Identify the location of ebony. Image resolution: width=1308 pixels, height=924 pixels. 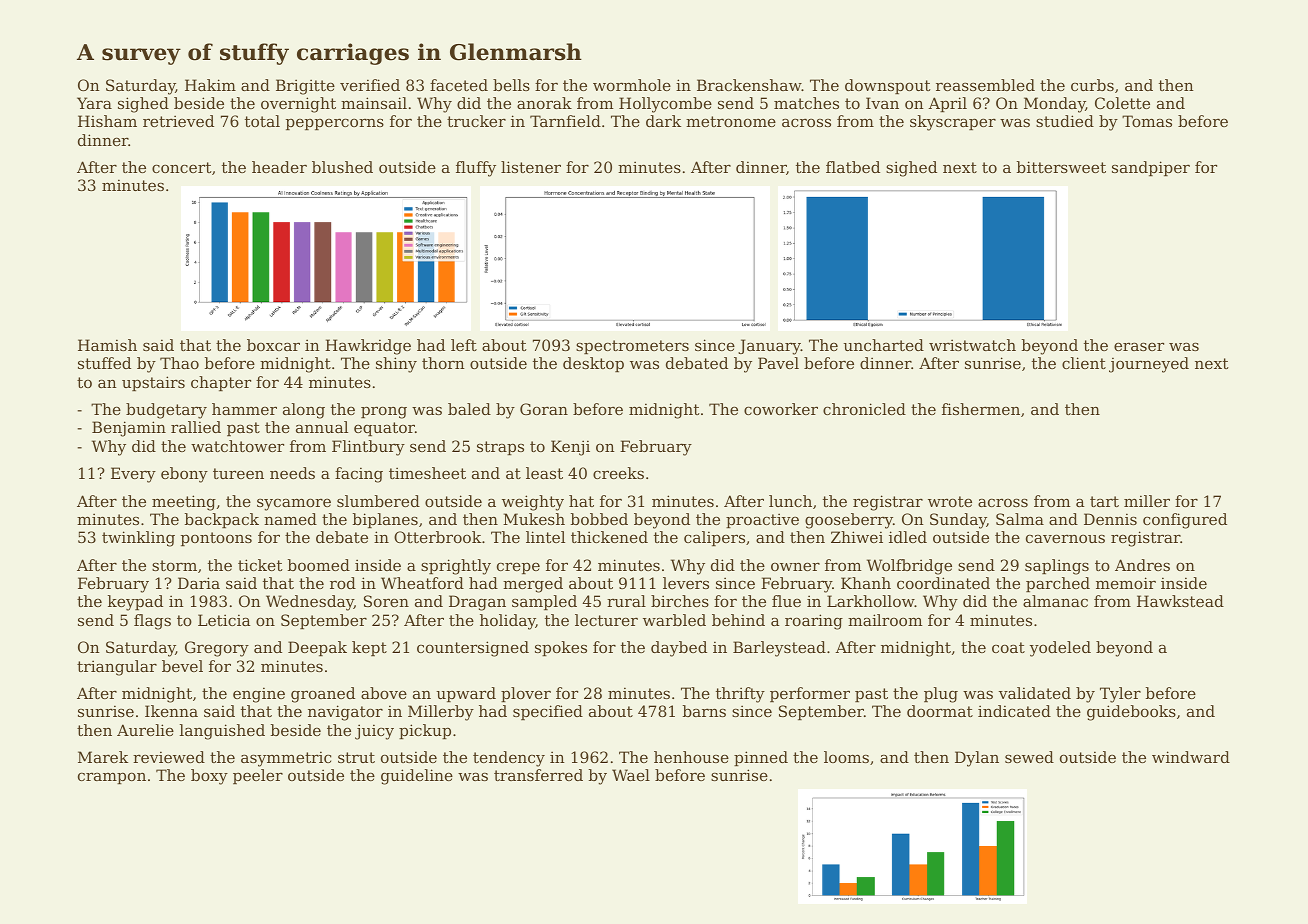
(184, 475).
